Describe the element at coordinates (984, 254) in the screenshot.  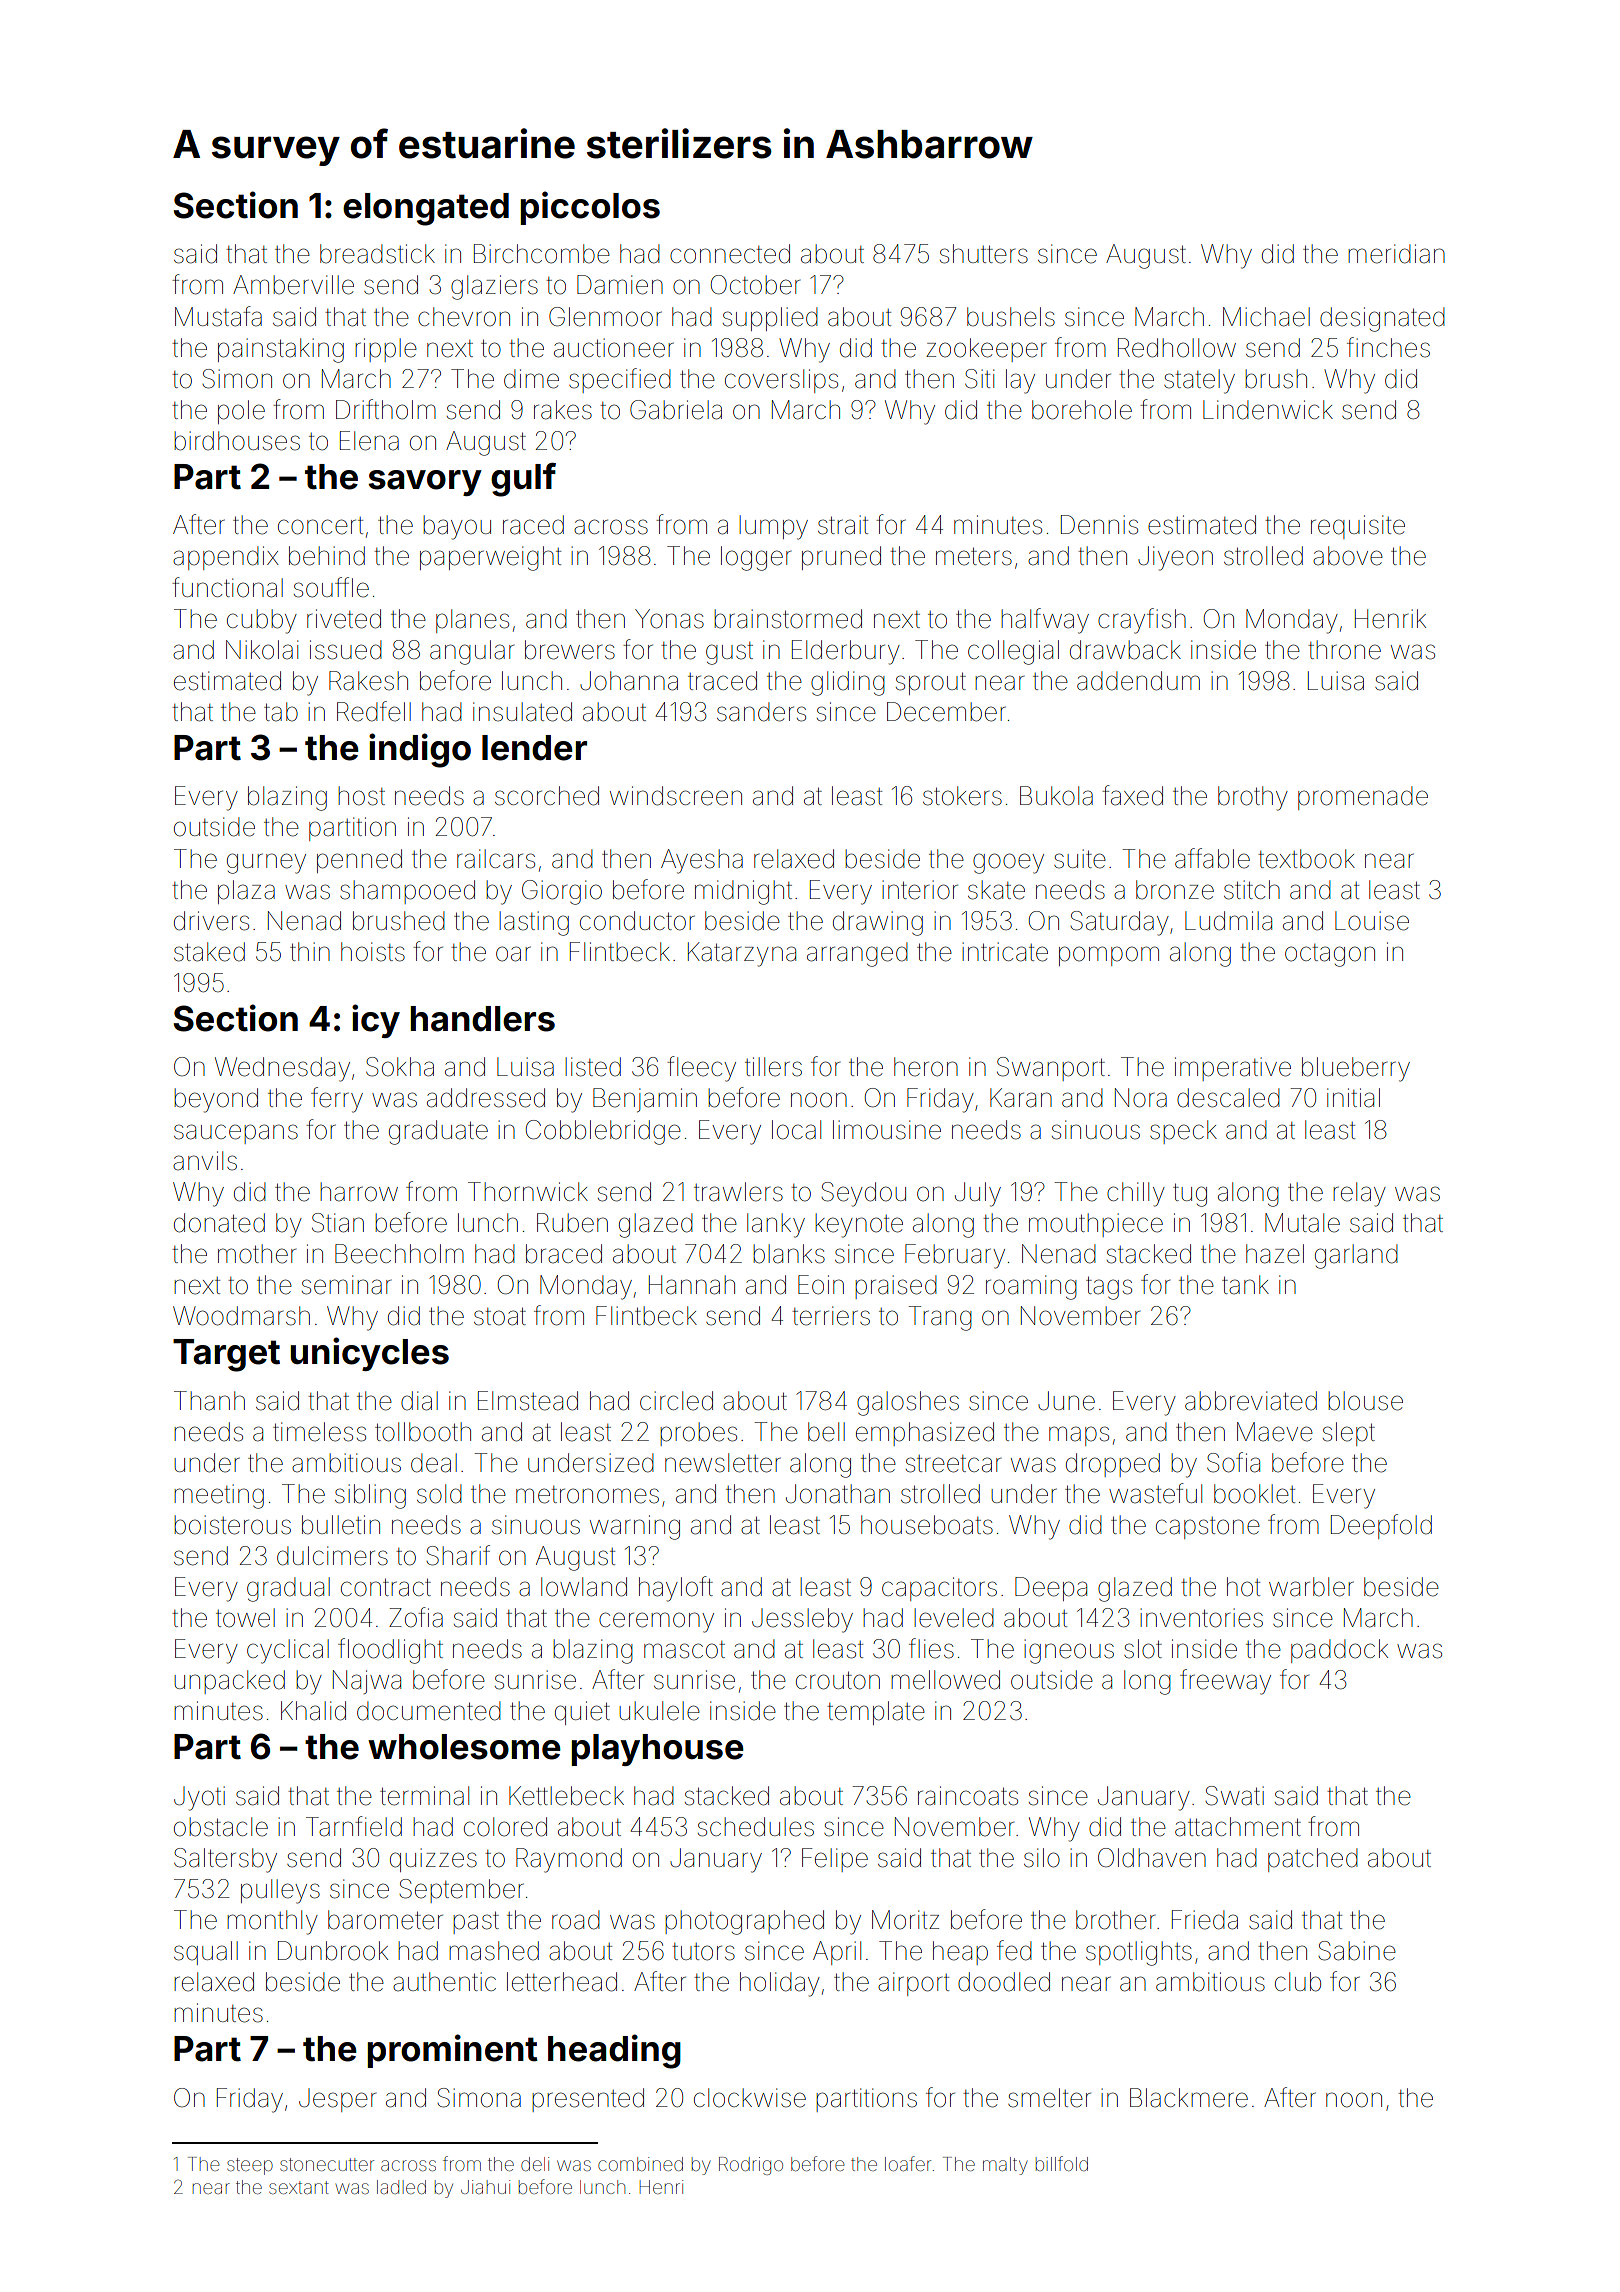
I see `shutters` at that location.
